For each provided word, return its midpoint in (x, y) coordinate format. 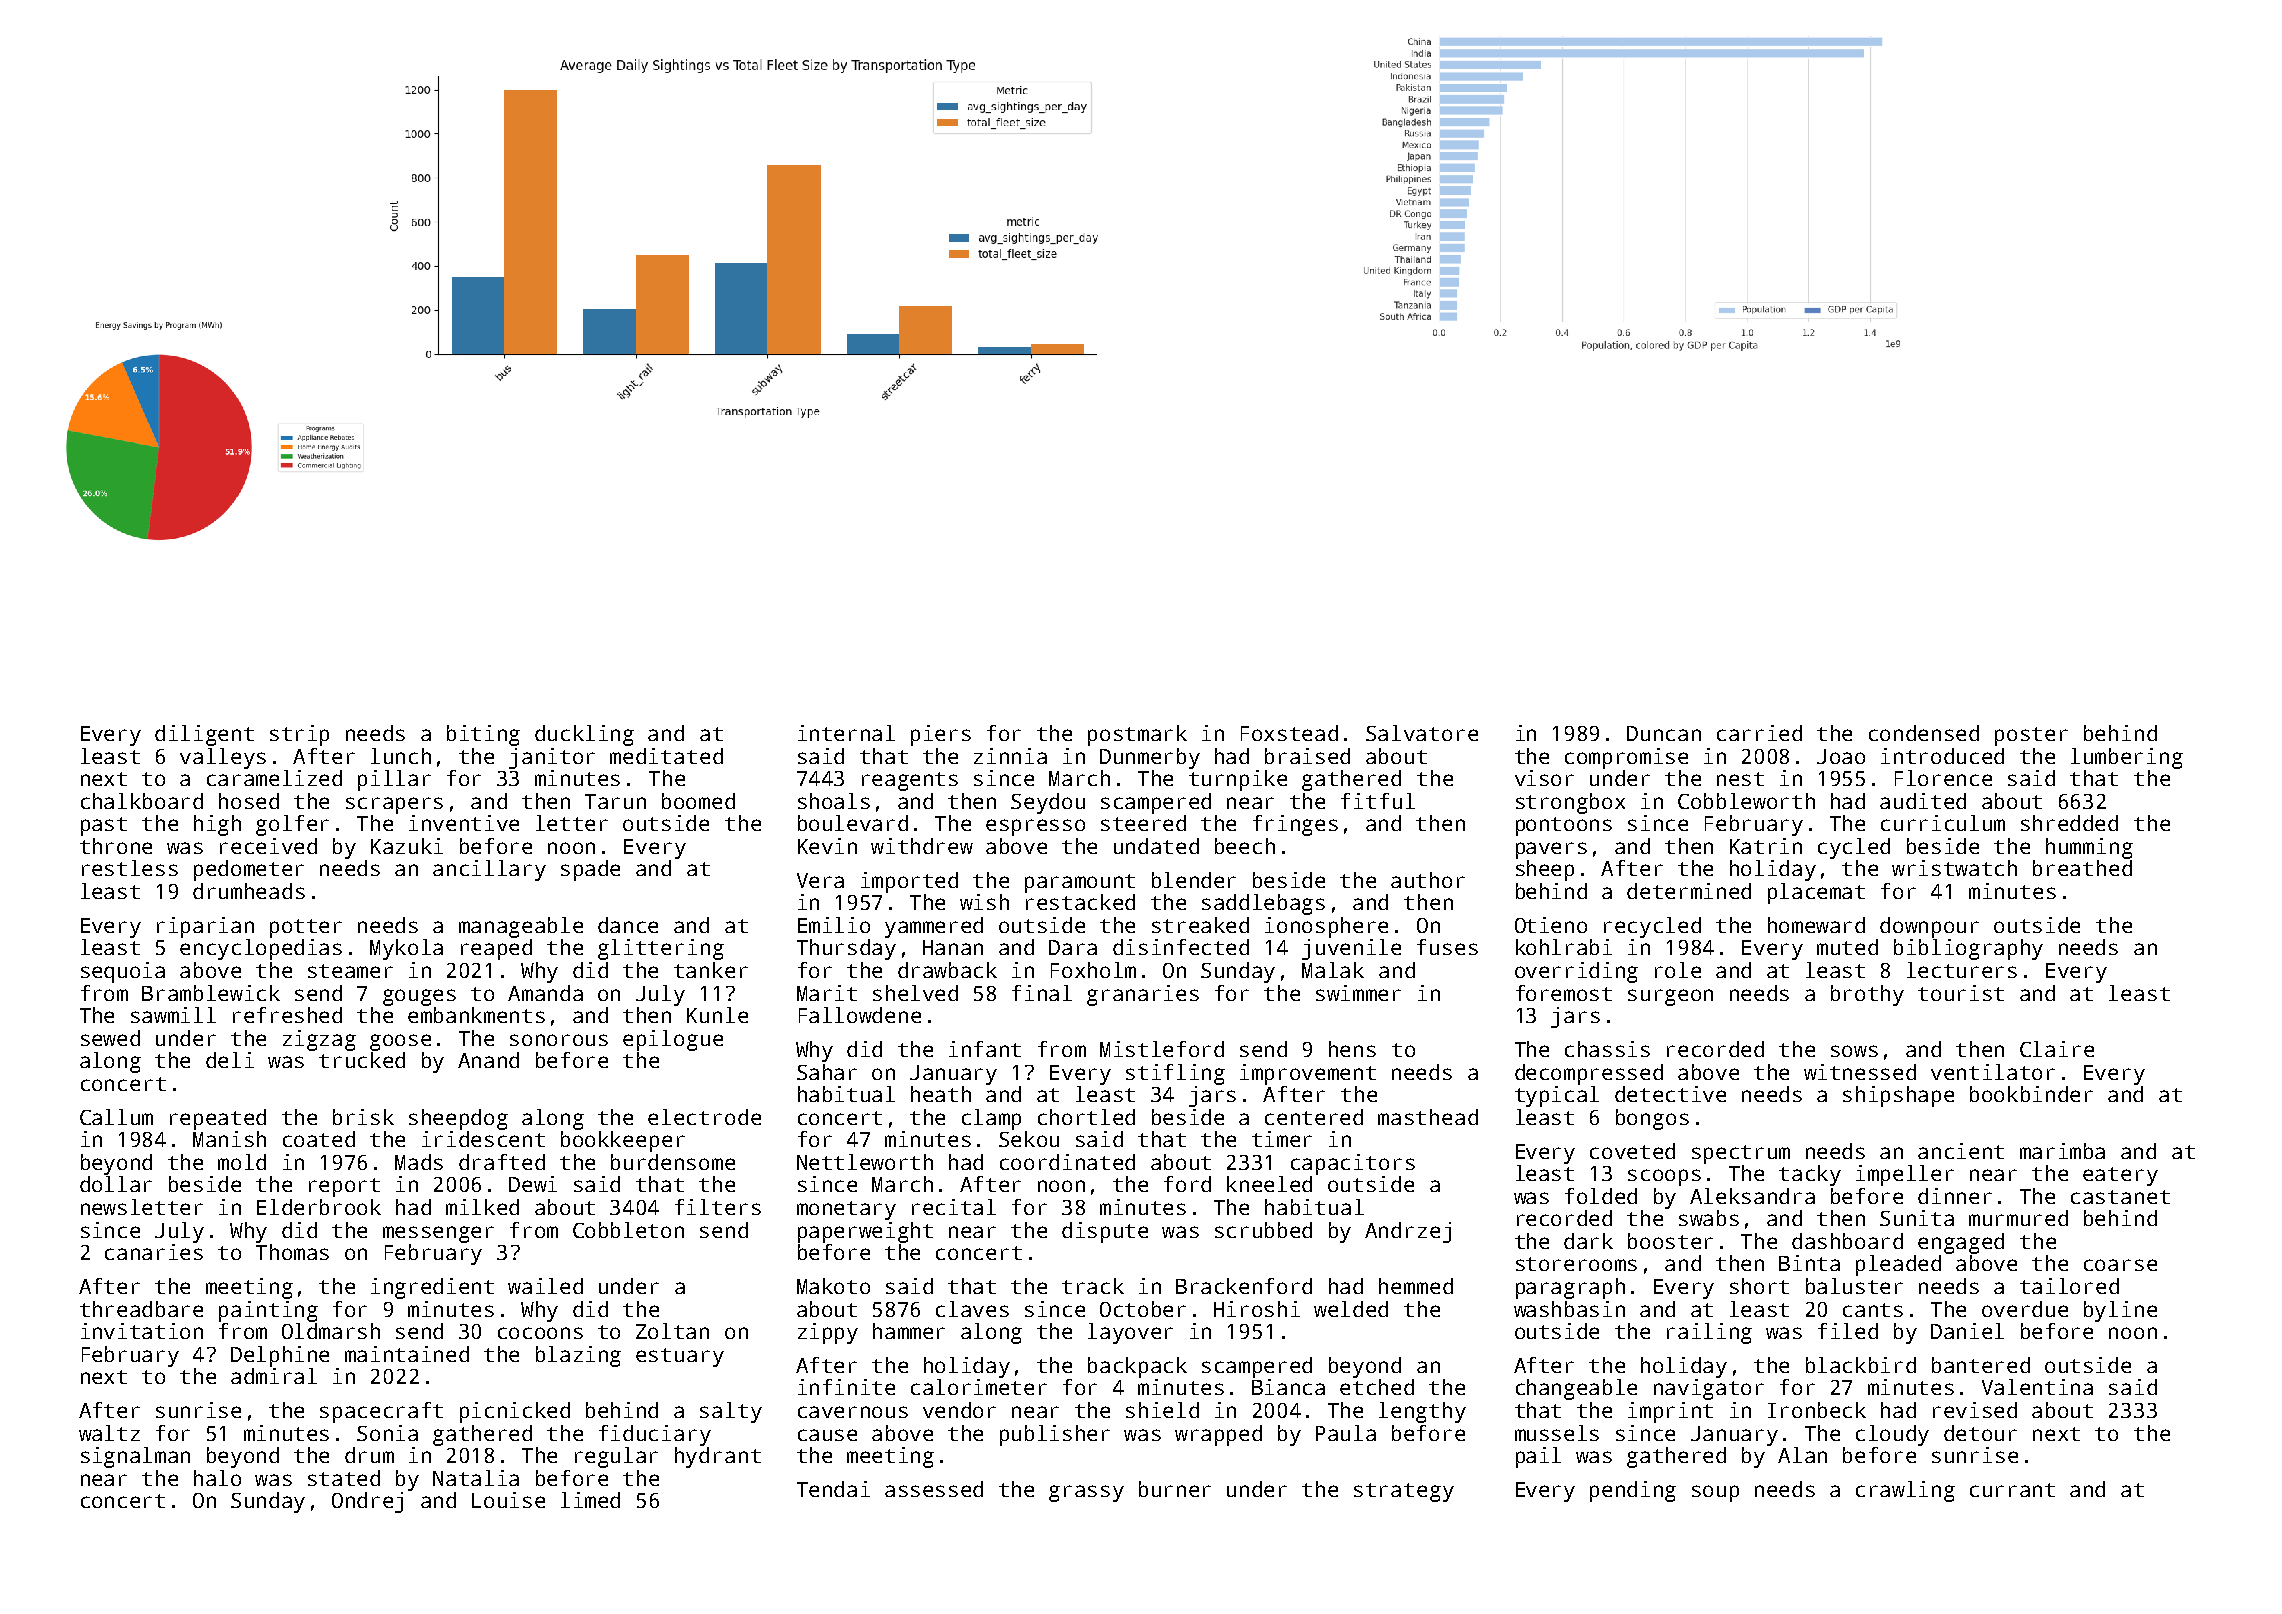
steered (1143, 823)
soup (1715, 1493)
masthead (1428, 1117)
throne (116, 846)
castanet (2120, 1197)
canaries (154, 1252)
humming (2089, 848)
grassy (1086, 1493)
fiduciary (655, 1435)
